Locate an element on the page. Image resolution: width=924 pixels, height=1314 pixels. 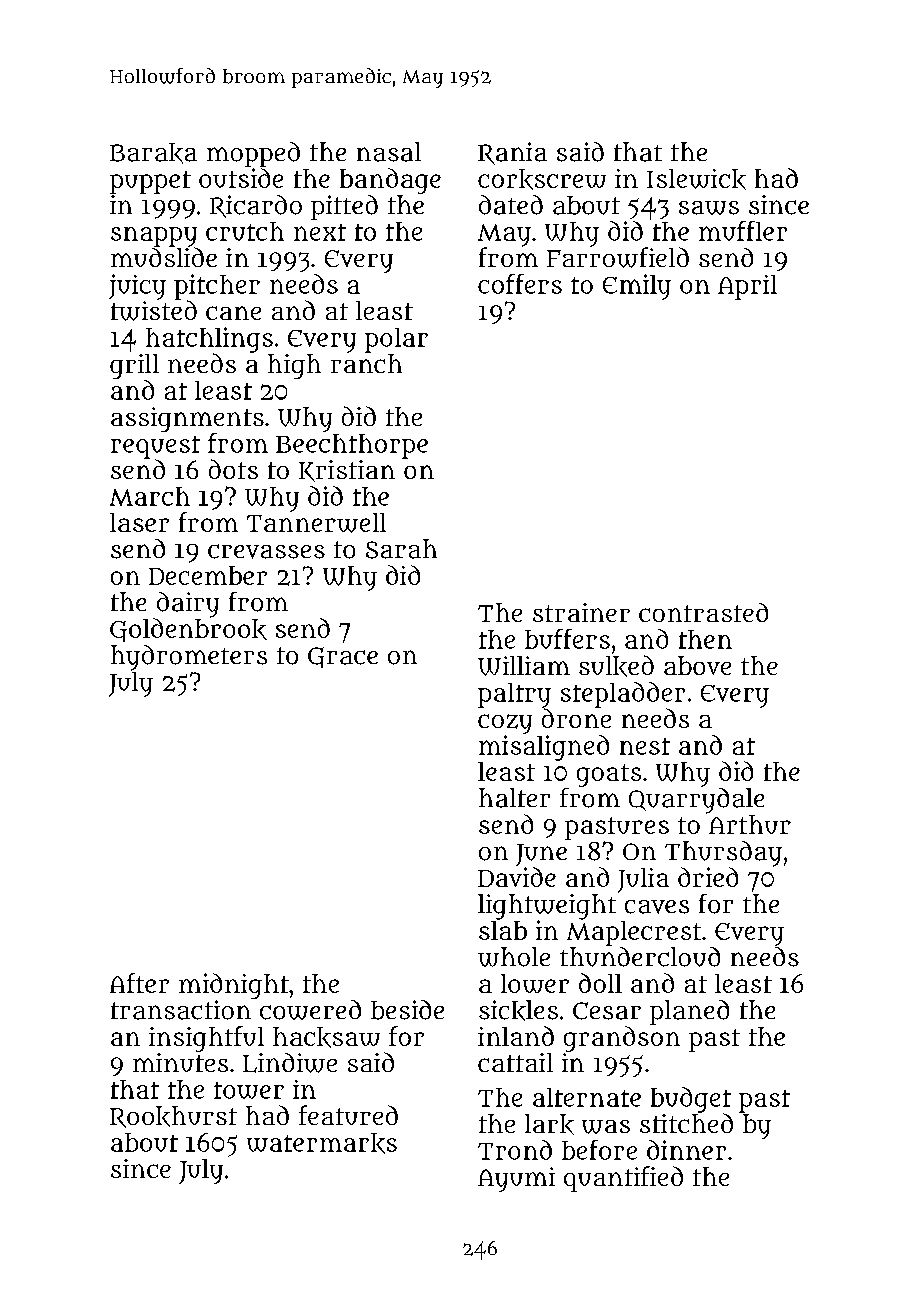
nasal is located at coordinates (389, 152).
